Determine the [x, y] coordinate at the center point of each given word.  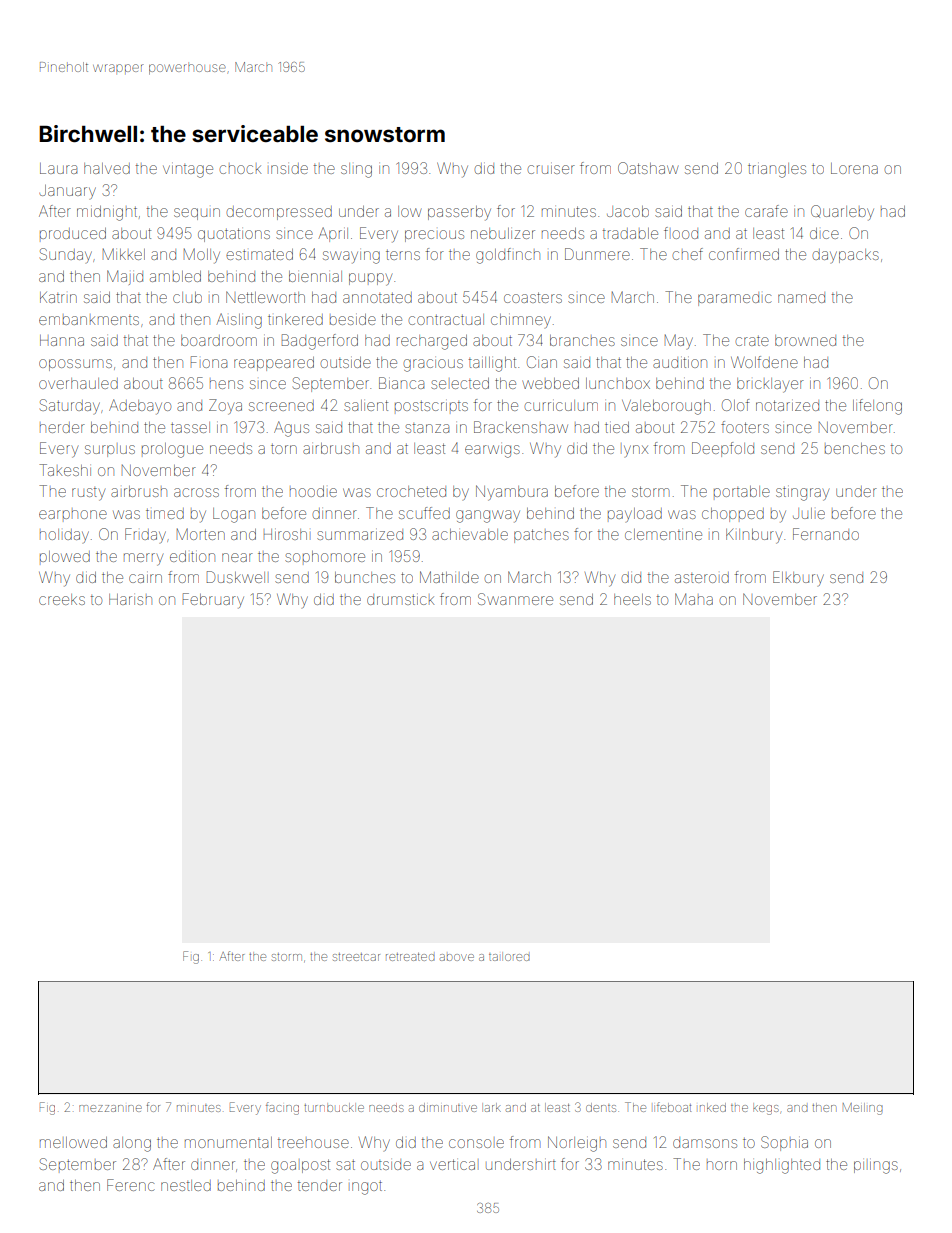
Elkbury [798, 578]
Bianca [401, 383]
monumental [228, 1142]
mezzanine [110, 1108]
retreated [410, 957]
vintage [188, 171]
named [801, 297]
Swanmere [515, 599]
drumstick [400, 599]
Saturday [70, 406]
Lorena [854, 168]
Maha [694, 599]
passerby [459, 213]
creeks [62, 599]
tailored [509, 957]
